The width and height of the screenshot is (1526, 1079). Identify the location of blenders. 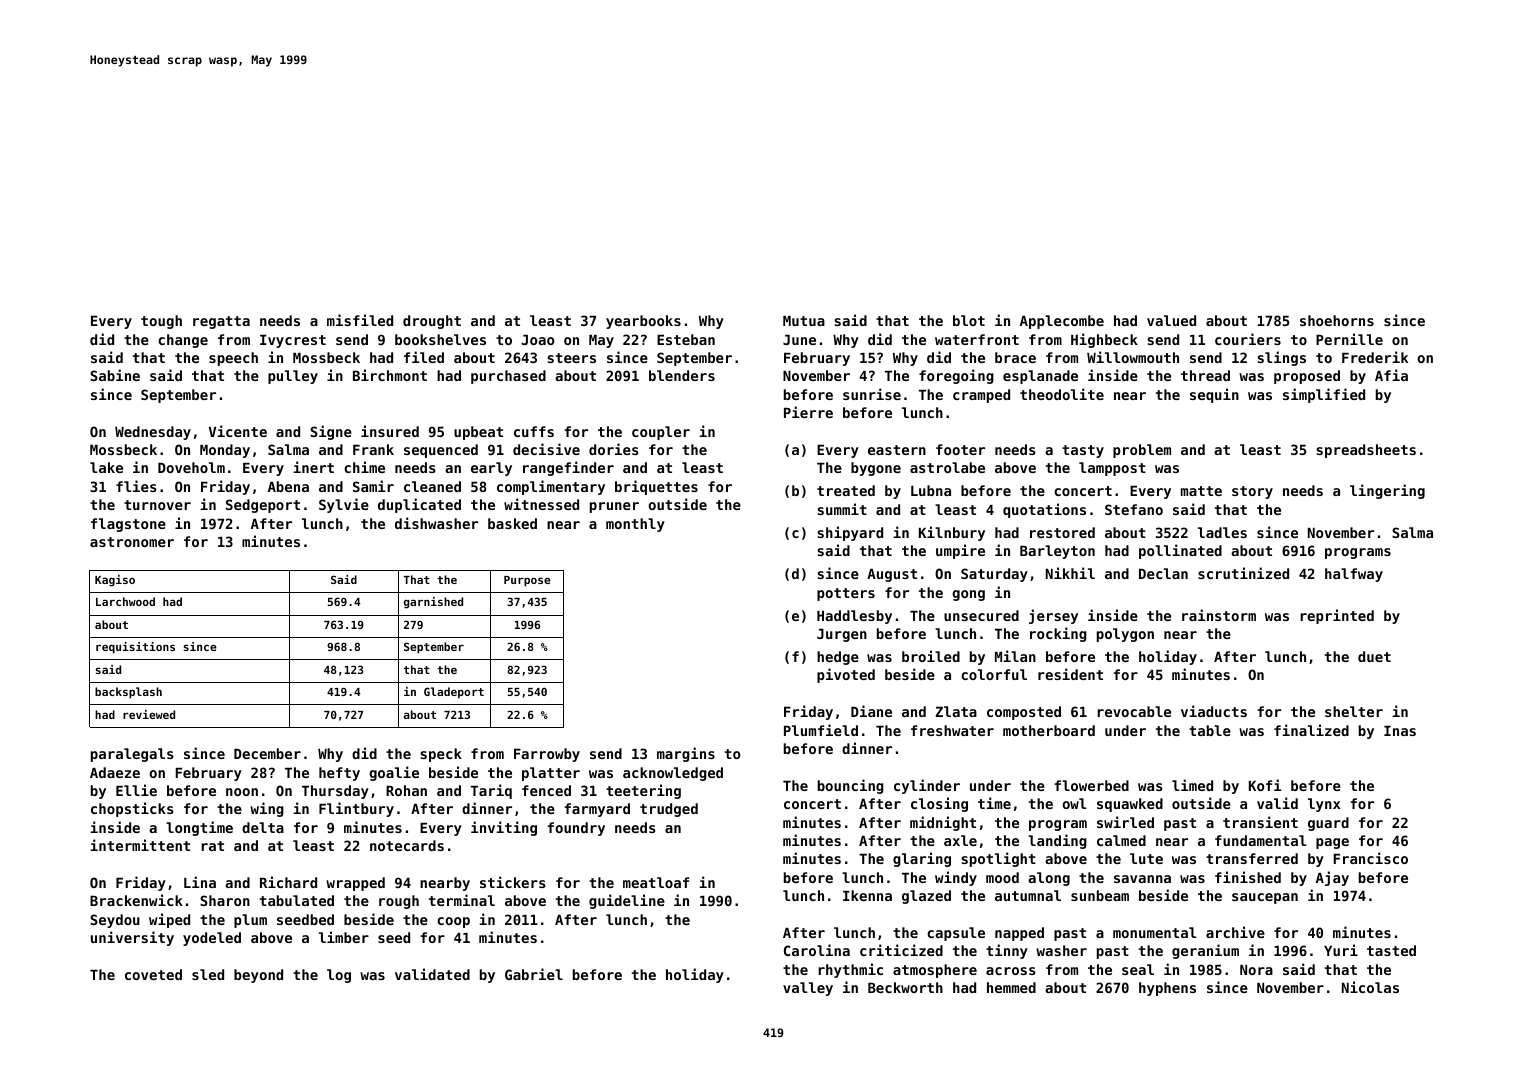
(682, 375).
